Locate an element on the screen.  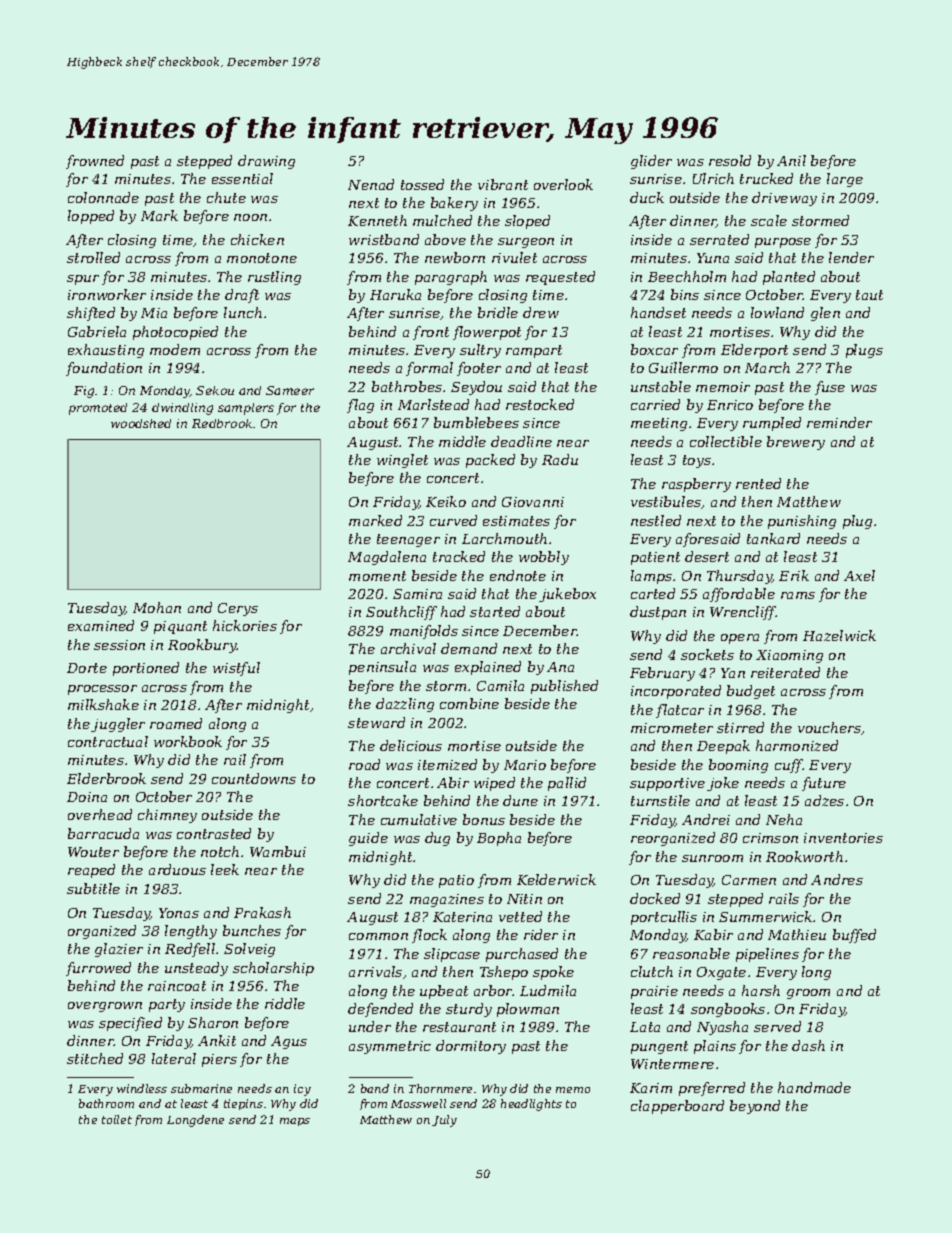
Camila is located at coordinates (500, 685).
